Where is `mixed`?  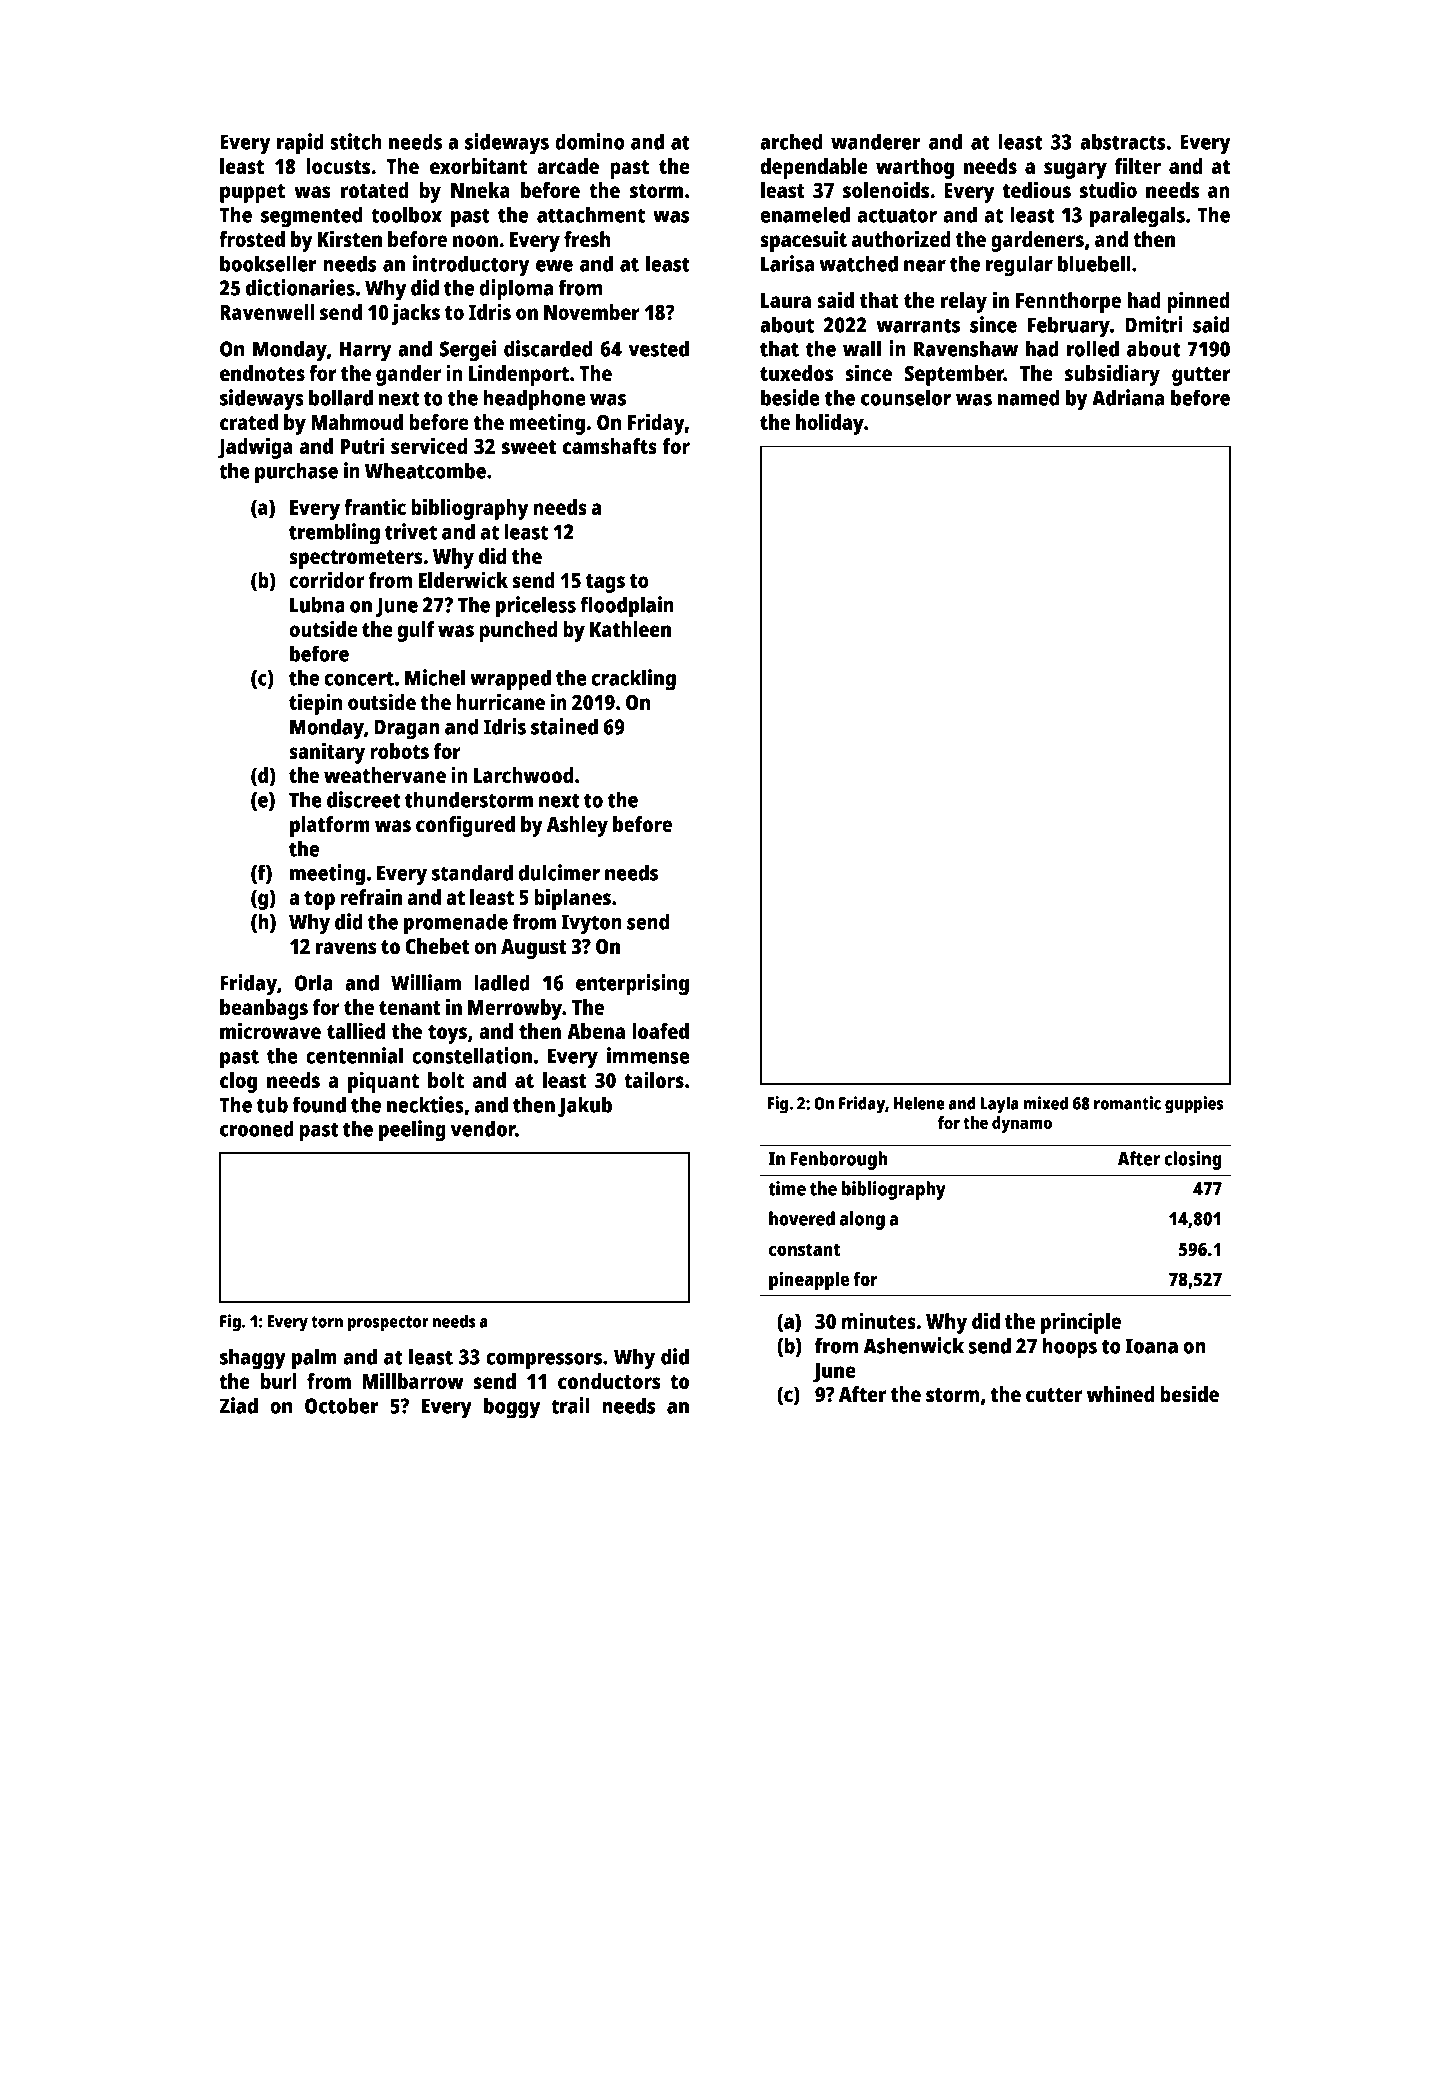 mixed is located at coordinates (1045, 1103).
